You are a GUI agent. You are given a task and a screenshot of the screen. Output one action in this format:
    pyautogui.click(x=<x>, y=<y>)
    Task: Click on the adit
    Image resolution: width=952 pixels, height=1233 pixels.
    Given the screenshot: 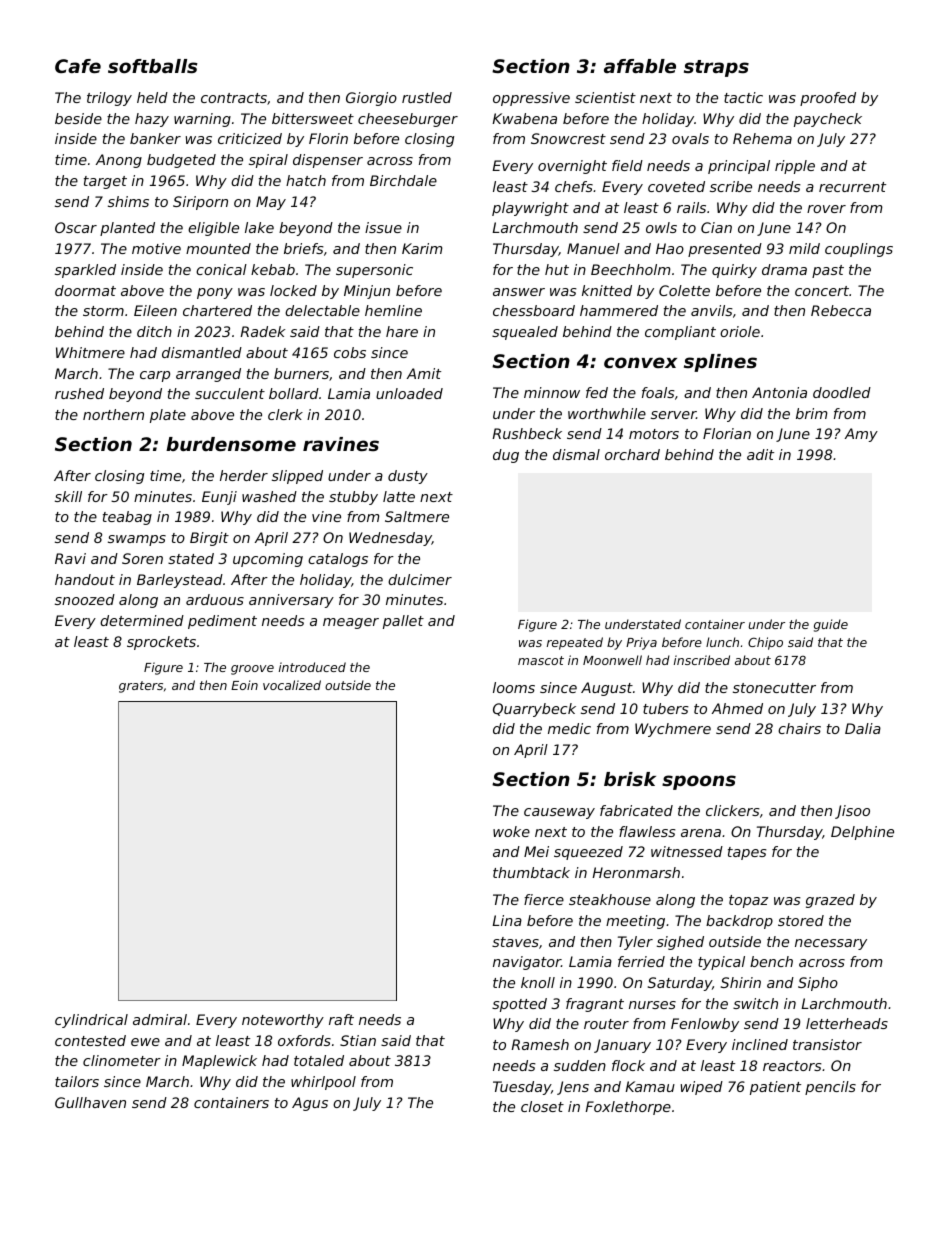 What is the action you would take?
    pyautogui.click(x=760, y=454)
